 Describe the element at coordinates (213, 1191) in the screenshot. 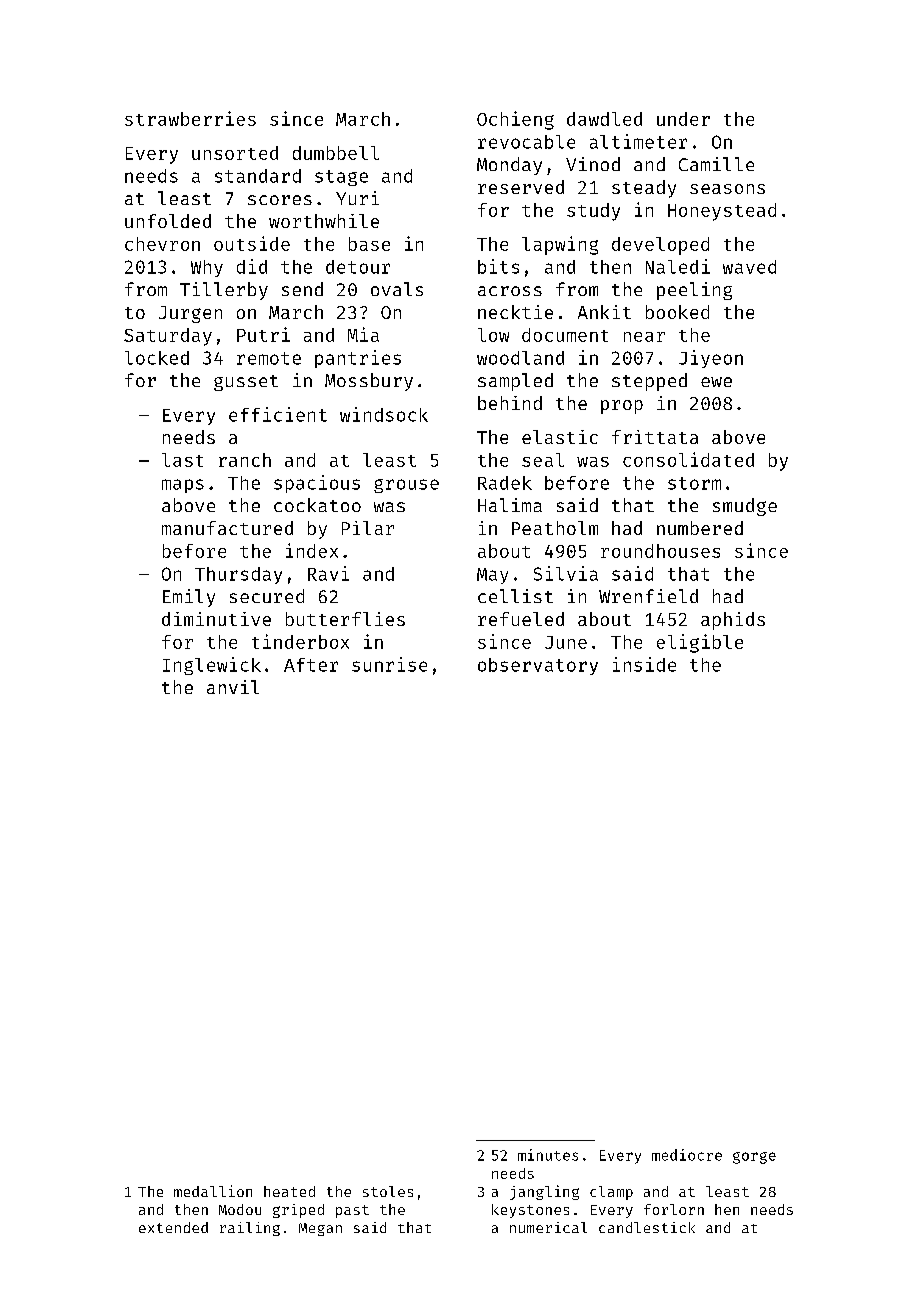

I see `medallion` at that location.
